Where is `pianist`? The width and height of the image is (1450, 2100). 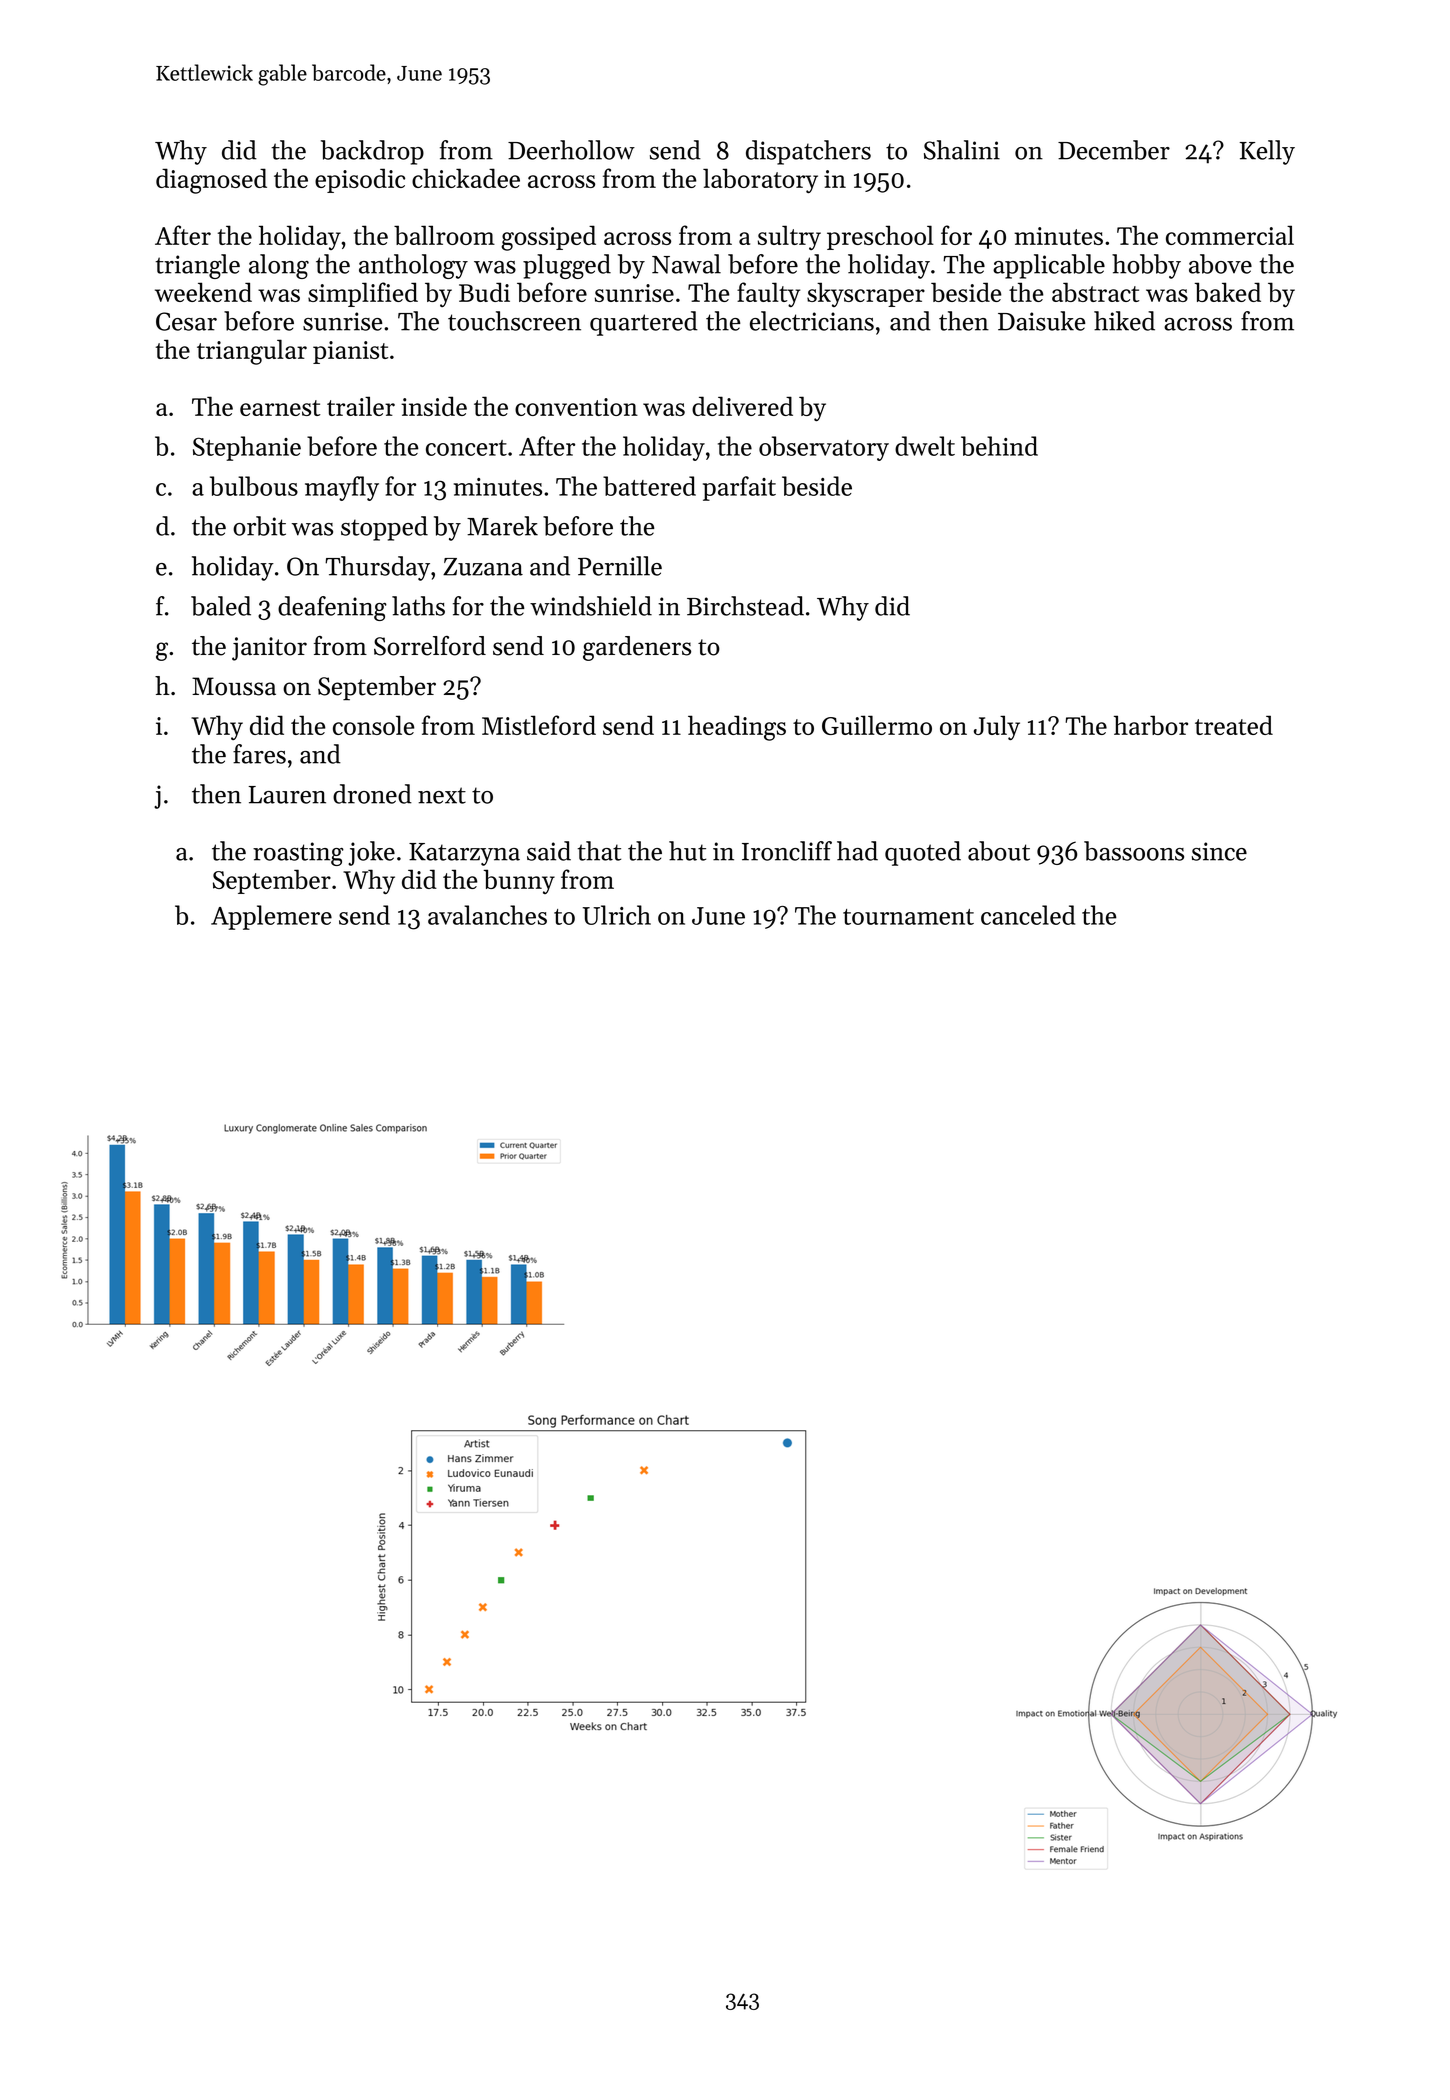 pianist is located at coordinates (350, 352).
